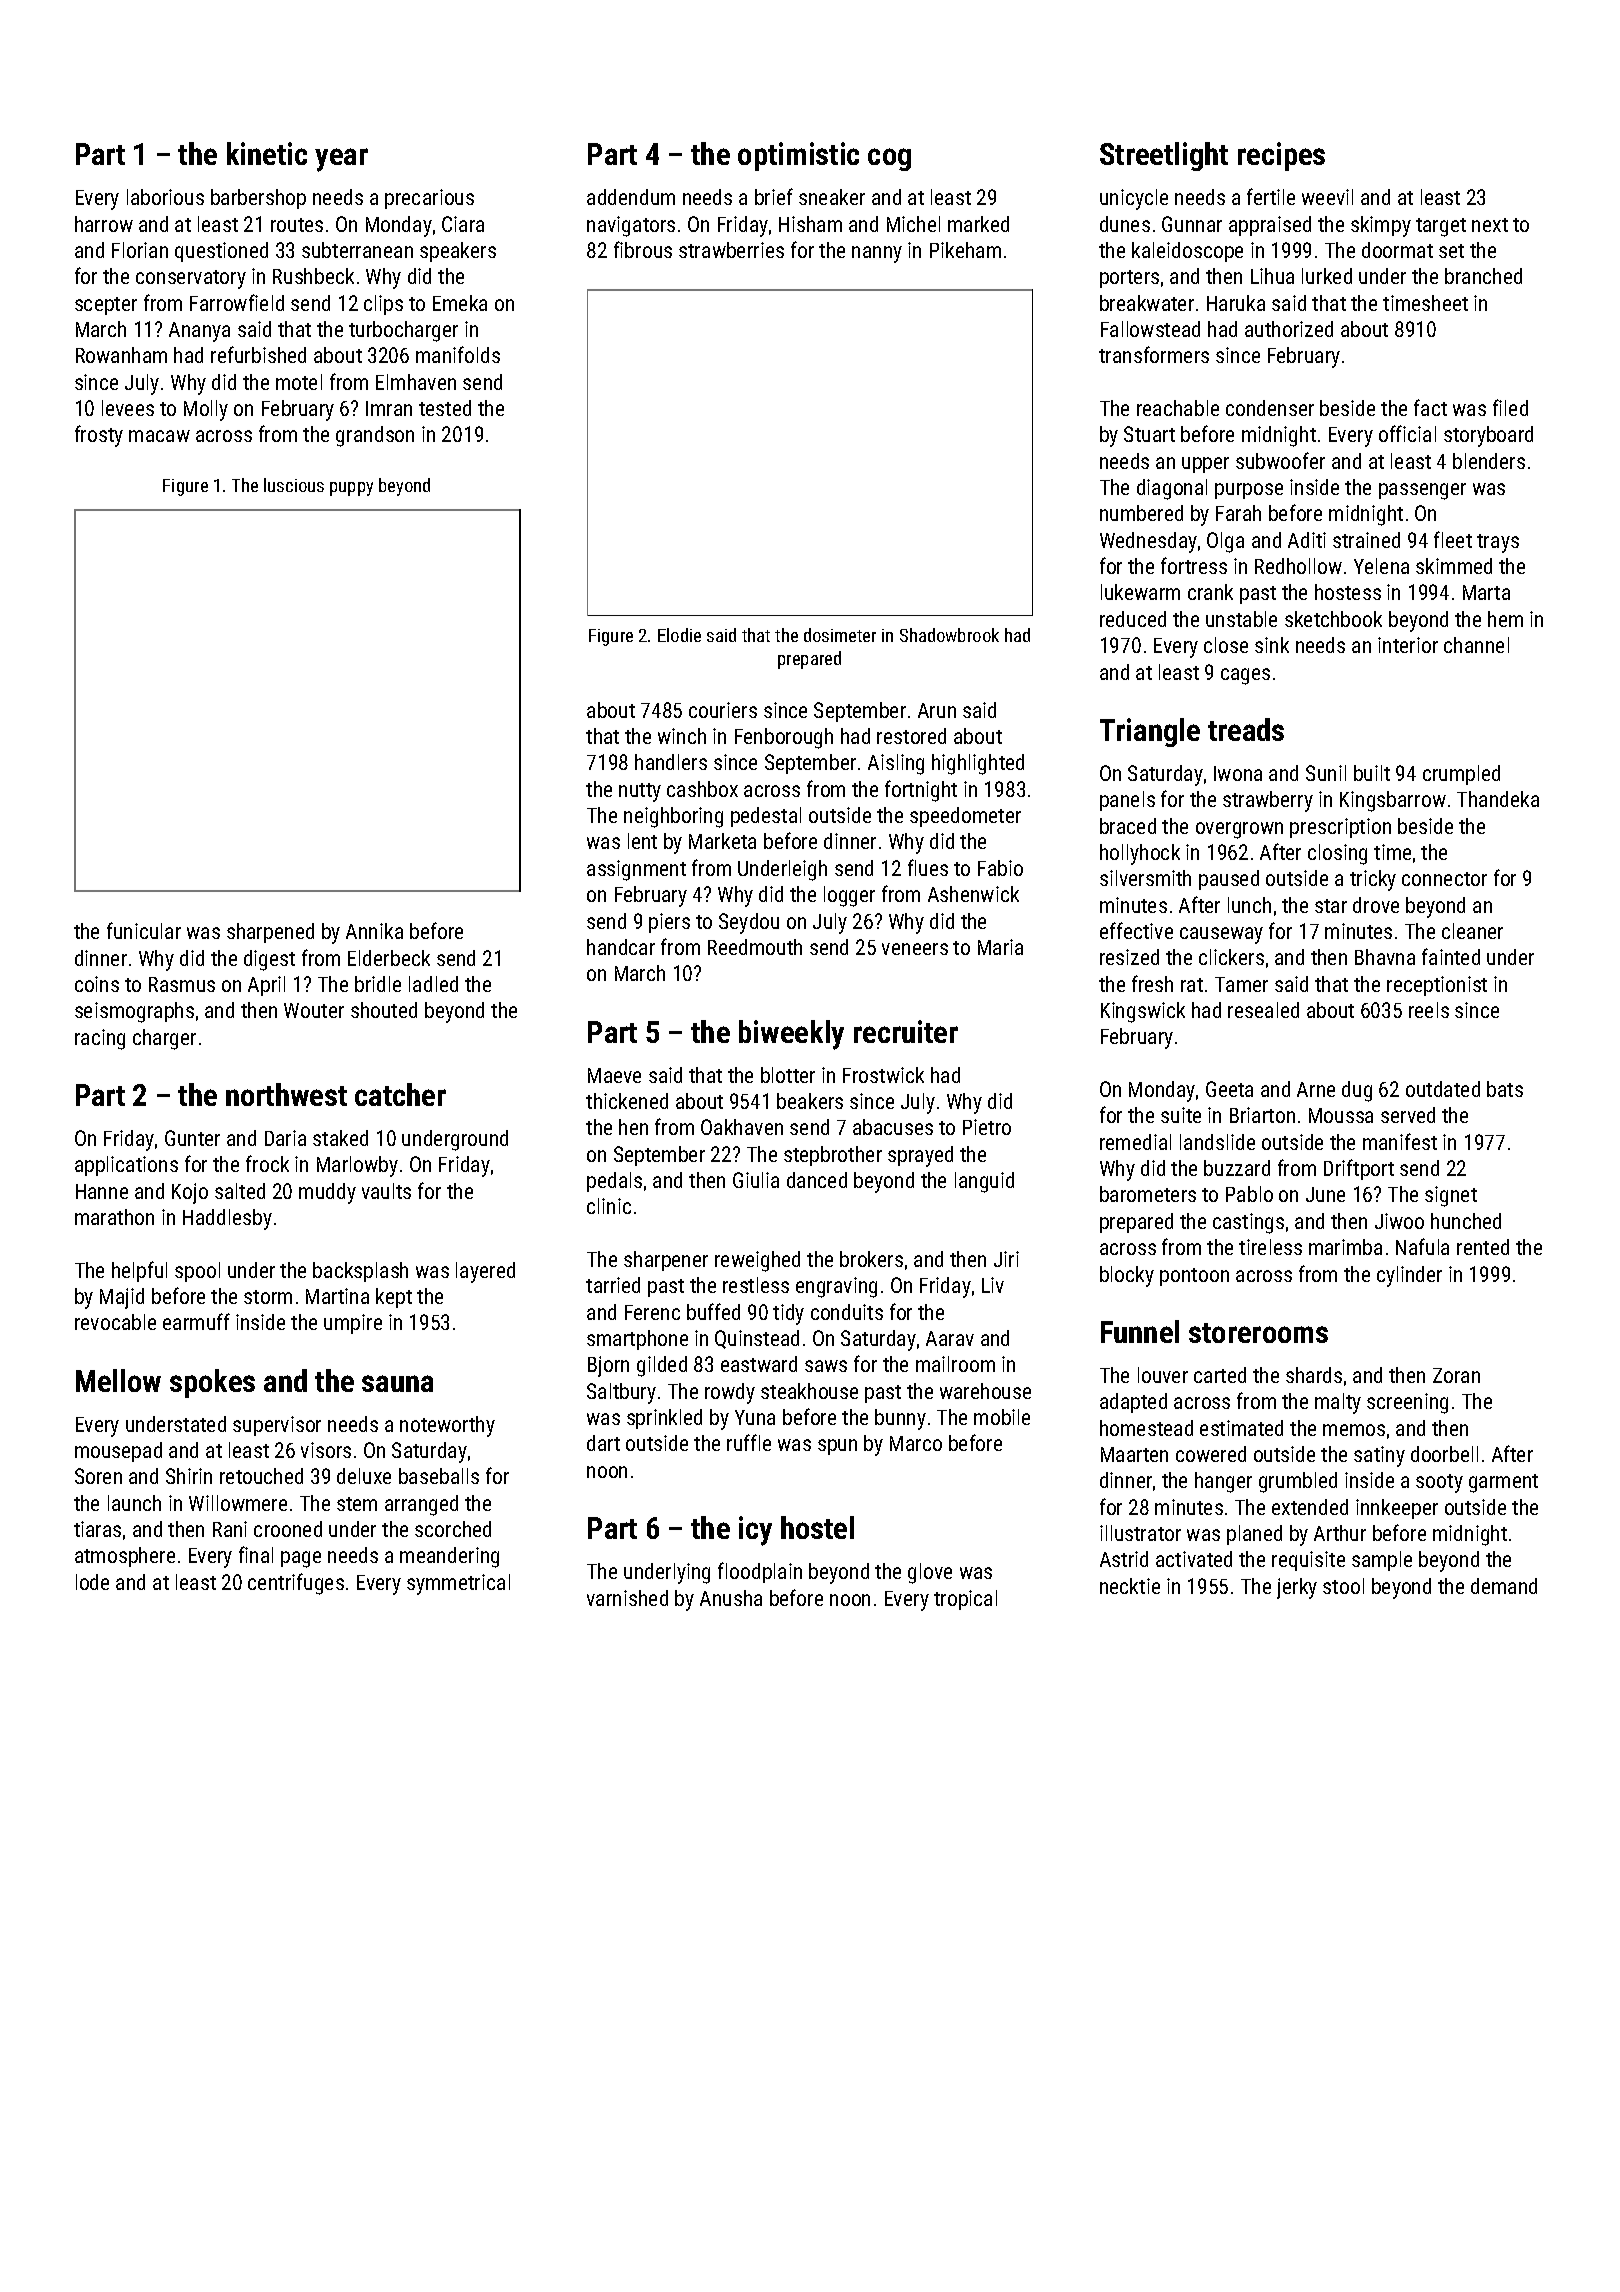 This screenshot has height=2292, width=1620. Describe the element at coordinates (1220, 1375) in the screenshot. I see `carted` at that location.
